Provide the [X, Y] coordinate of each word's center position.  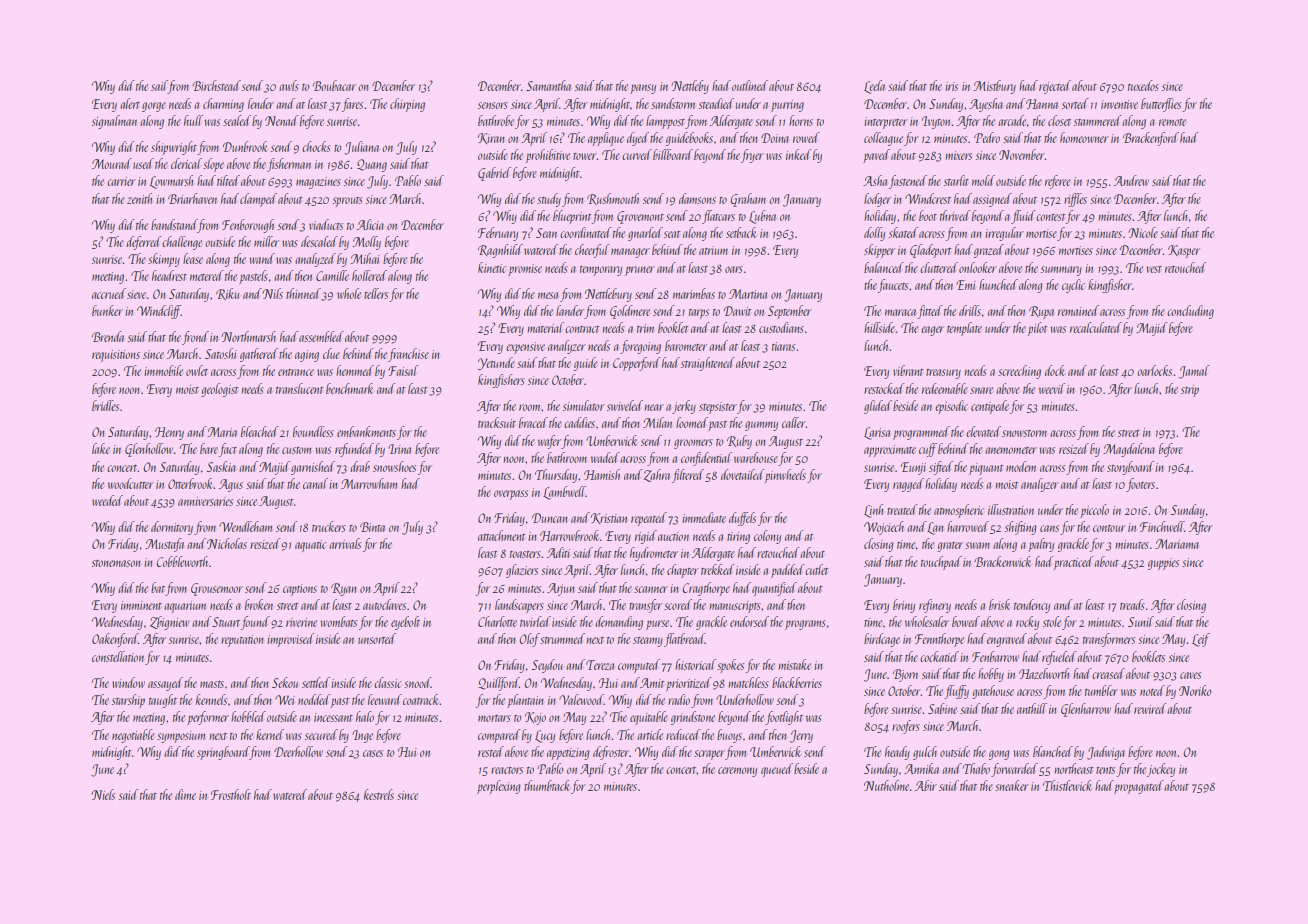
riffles [1075, 200]
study [549, 200]
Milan [657, 422]
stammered [1098, 120]
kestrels [379, 794]
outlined [750, 85]
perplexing [499, 787]
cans [1049, 528]
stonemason [116, 563]
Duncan [550, 518]
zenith [139, 198]
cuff [928, 450]
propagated [1139, 787]
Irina [399, 449]
